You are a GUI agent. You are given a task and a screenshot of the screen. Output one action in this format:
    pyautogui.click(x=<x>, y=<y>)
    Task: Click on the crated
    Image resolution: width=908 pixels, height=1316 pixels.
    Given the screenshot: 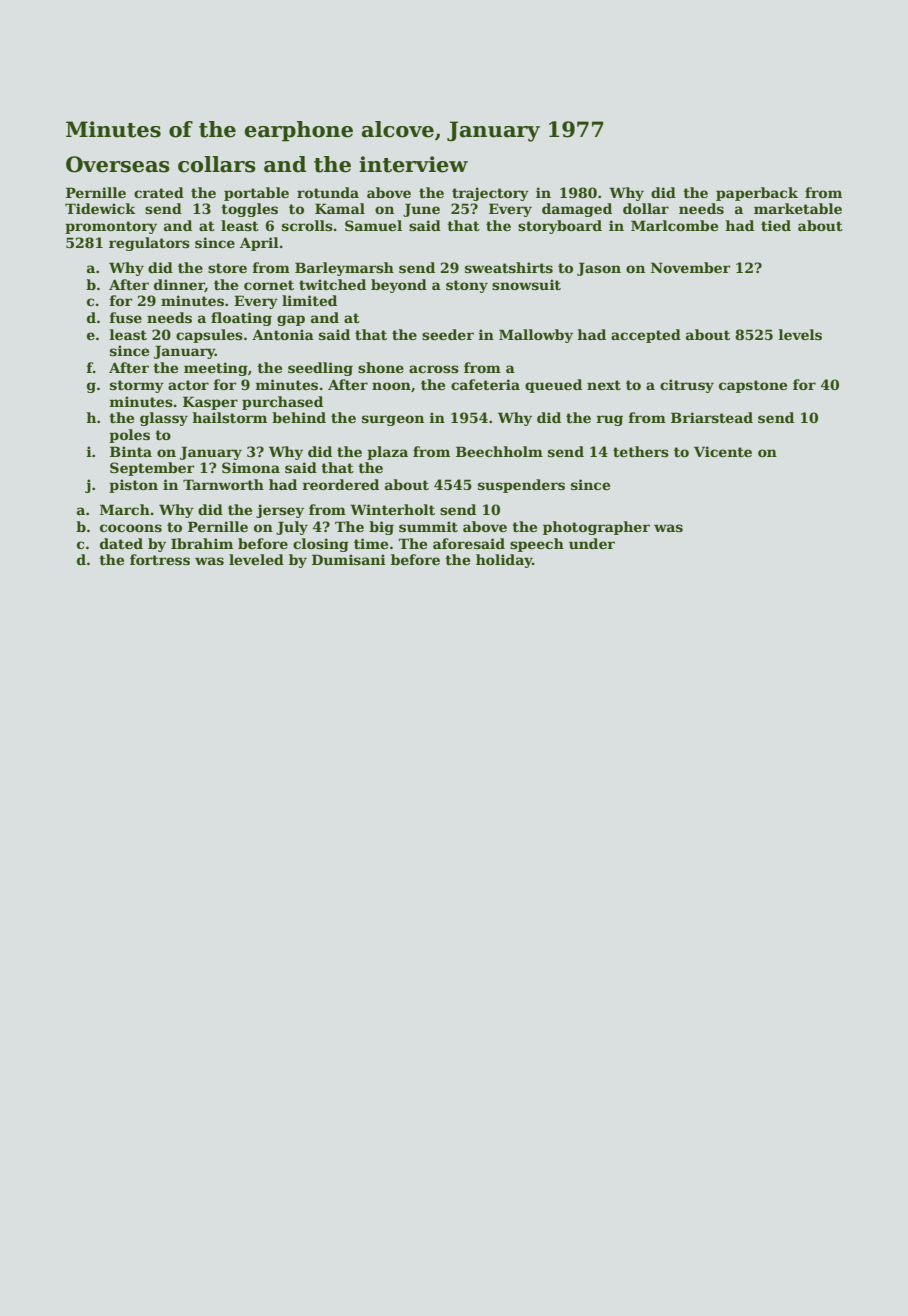 What is the action you would take?
    pyautogui.click(x=159, y=192)
